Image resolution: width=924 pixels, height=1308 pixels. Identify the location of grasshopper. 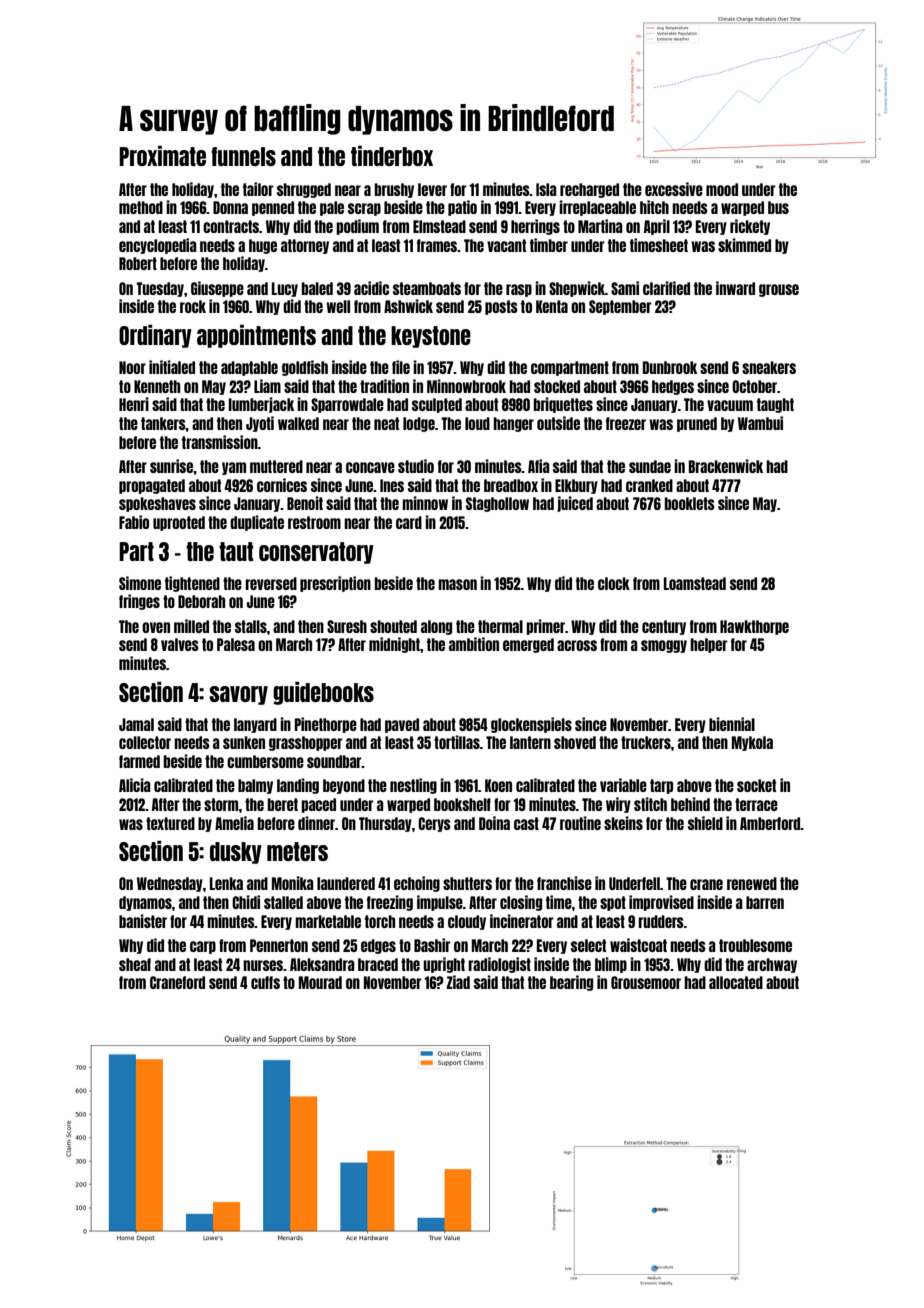
(306, 743).
